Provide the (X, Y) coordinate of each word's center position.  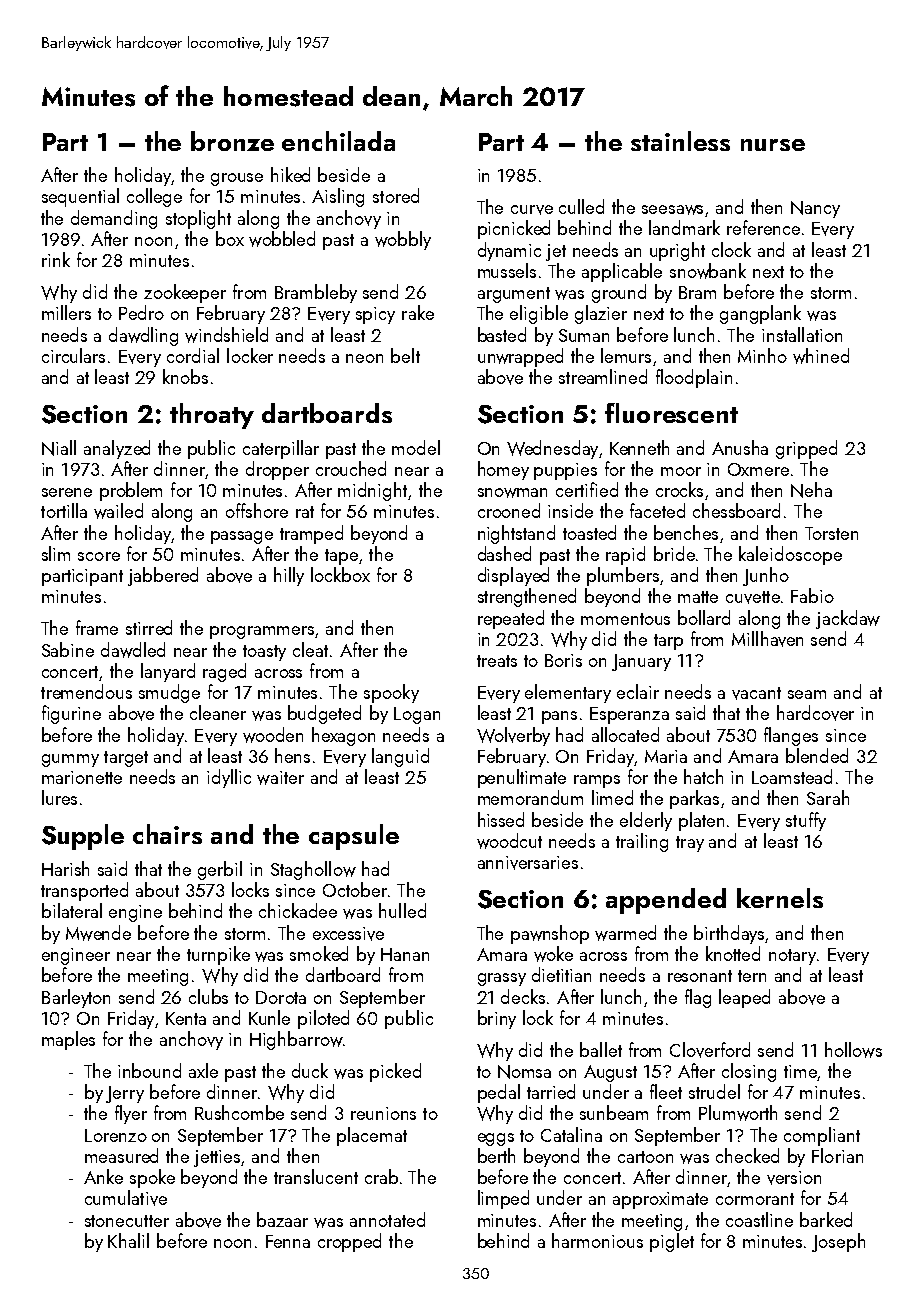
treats (497, 661)
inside (570, 510)
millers (66, 312)
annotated (387, 1219)
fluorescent (671, 413)
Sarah (828, 797)
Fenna (288, 1241)
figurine (71, 714)
